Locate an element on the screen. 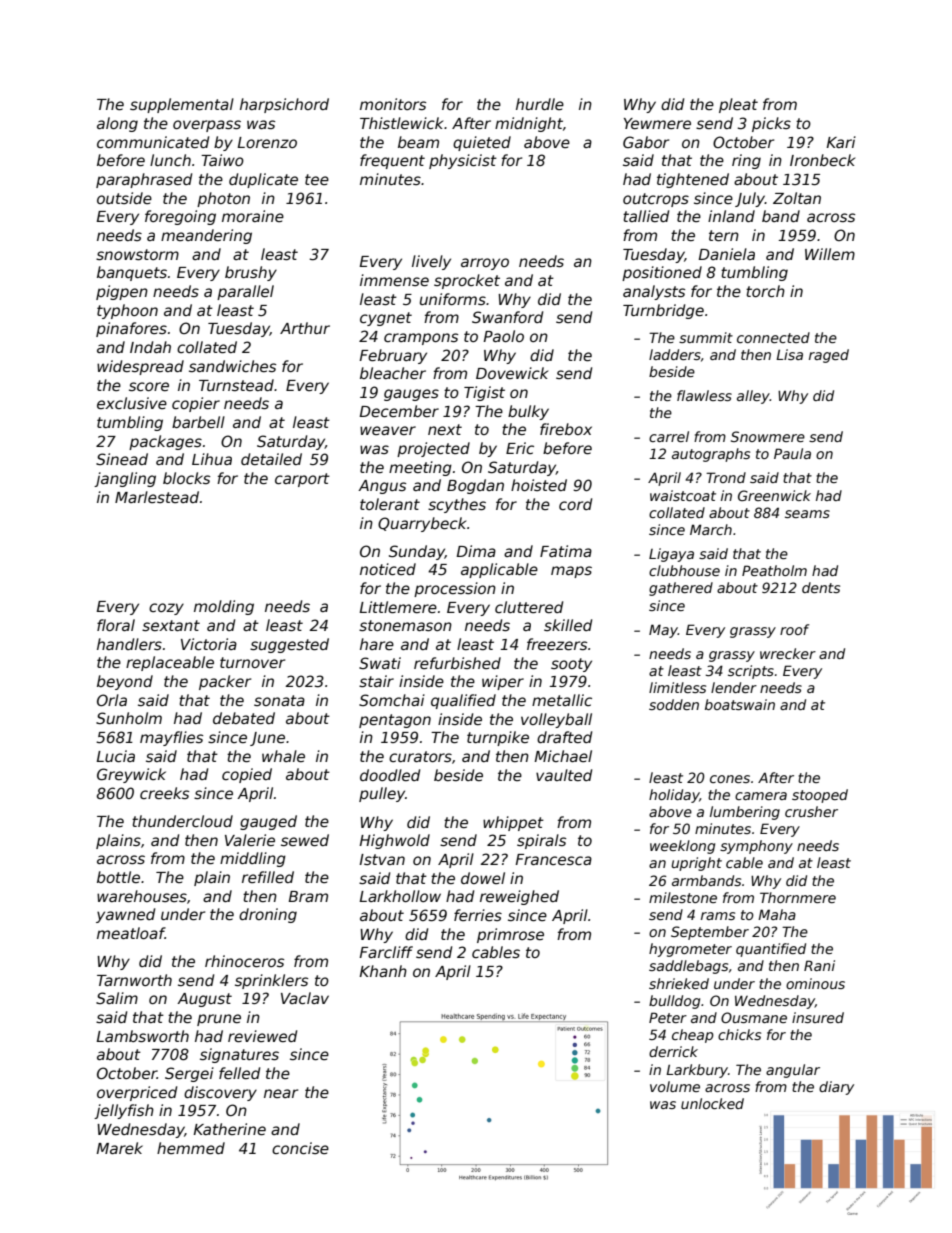  mayflies is located at coordinates (171, 738).
